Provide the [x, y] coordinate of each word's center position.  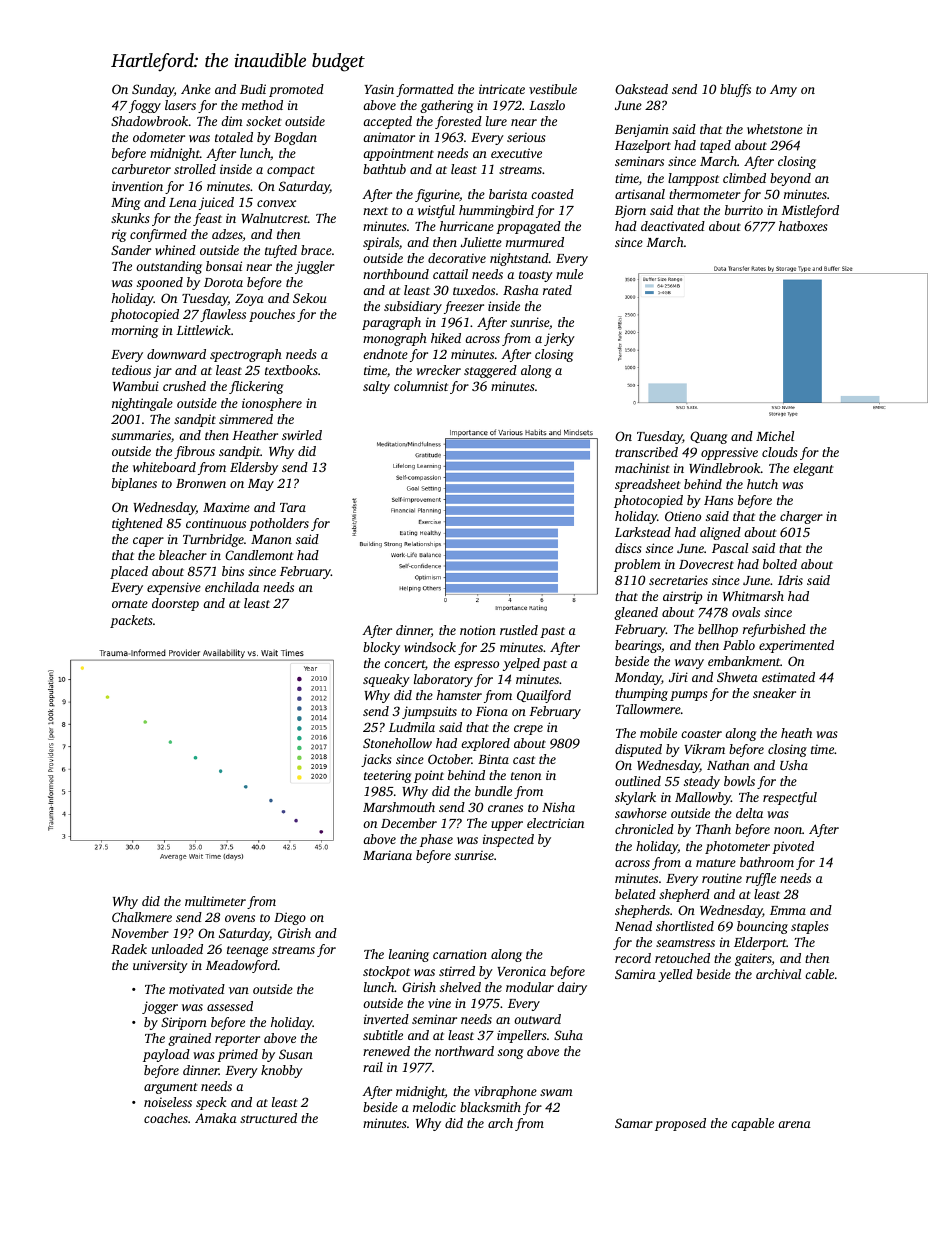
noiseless [168, 1102]
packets [131, 621]
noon [788, 830]
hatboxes [803, 226]
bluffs [735, 90]
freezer [464, 307]
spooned [160, 283]
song [510, 1054]
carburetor [141, 169]
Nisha [558, 807]
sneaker [774, 693]
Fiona [492, 711]
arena [794, 1124]
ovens [240, 918]
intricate [502, 89]
